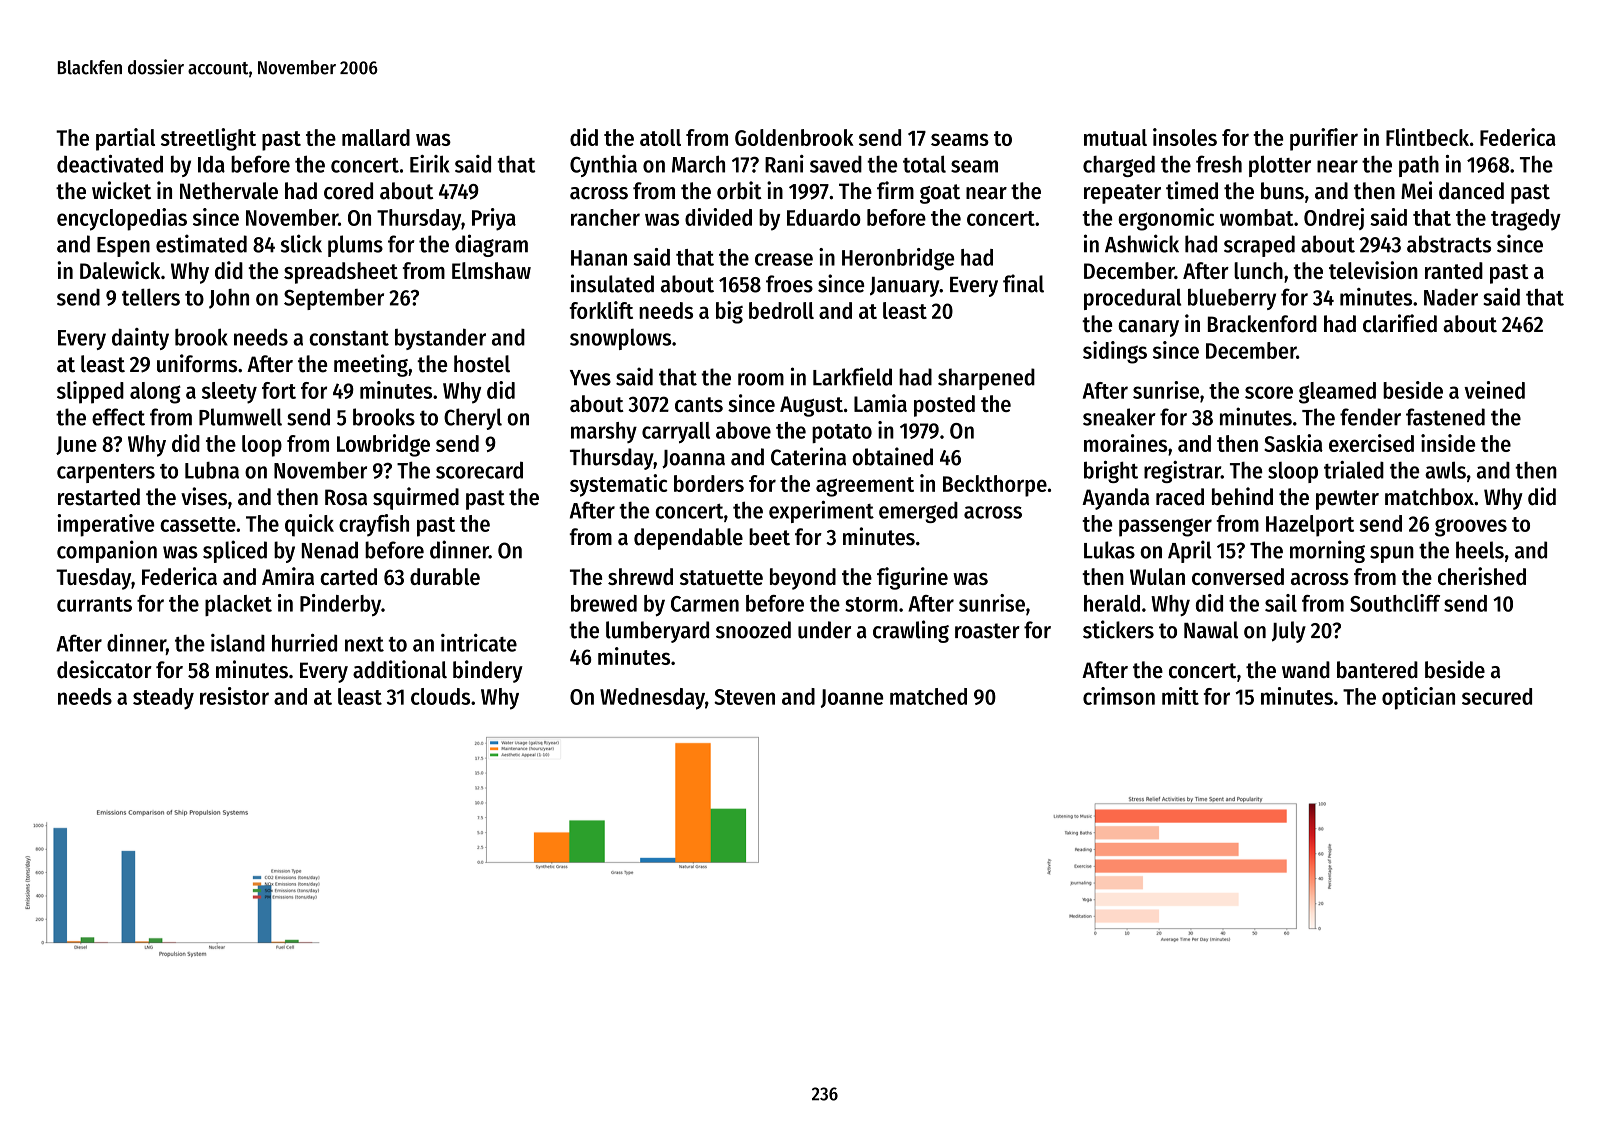  Describe the element at coordinates (163, 699) in the screenshot. I see `steady` at that location.
